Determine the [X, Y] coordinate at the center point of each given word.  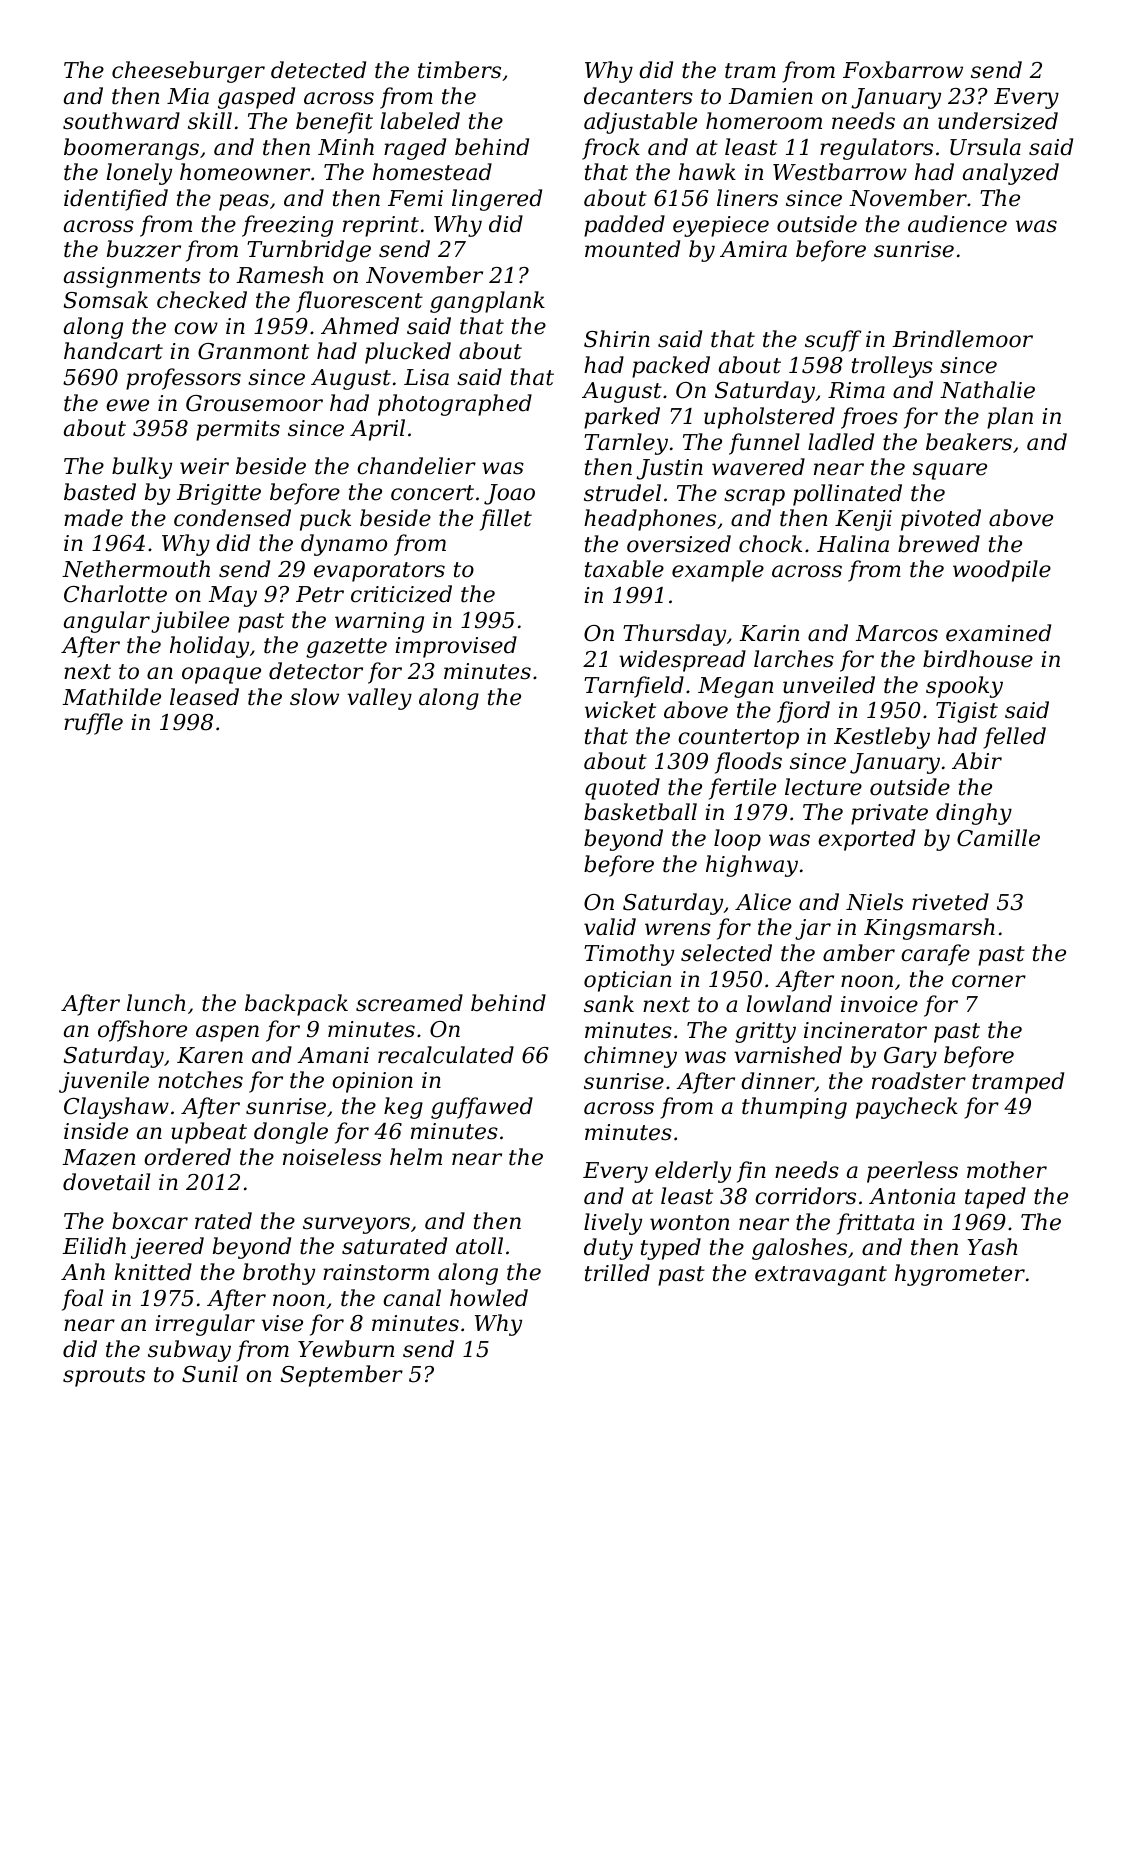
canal [412, 1298]
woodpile [1002, 571]
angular [107, 622]
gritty [765, 1032]
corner [989, 981]
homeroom [764, 121]
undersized [998, 121]
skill [210, 121]
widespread [682, 661]
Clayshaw [116, 1108]
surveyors [356, 1225]
